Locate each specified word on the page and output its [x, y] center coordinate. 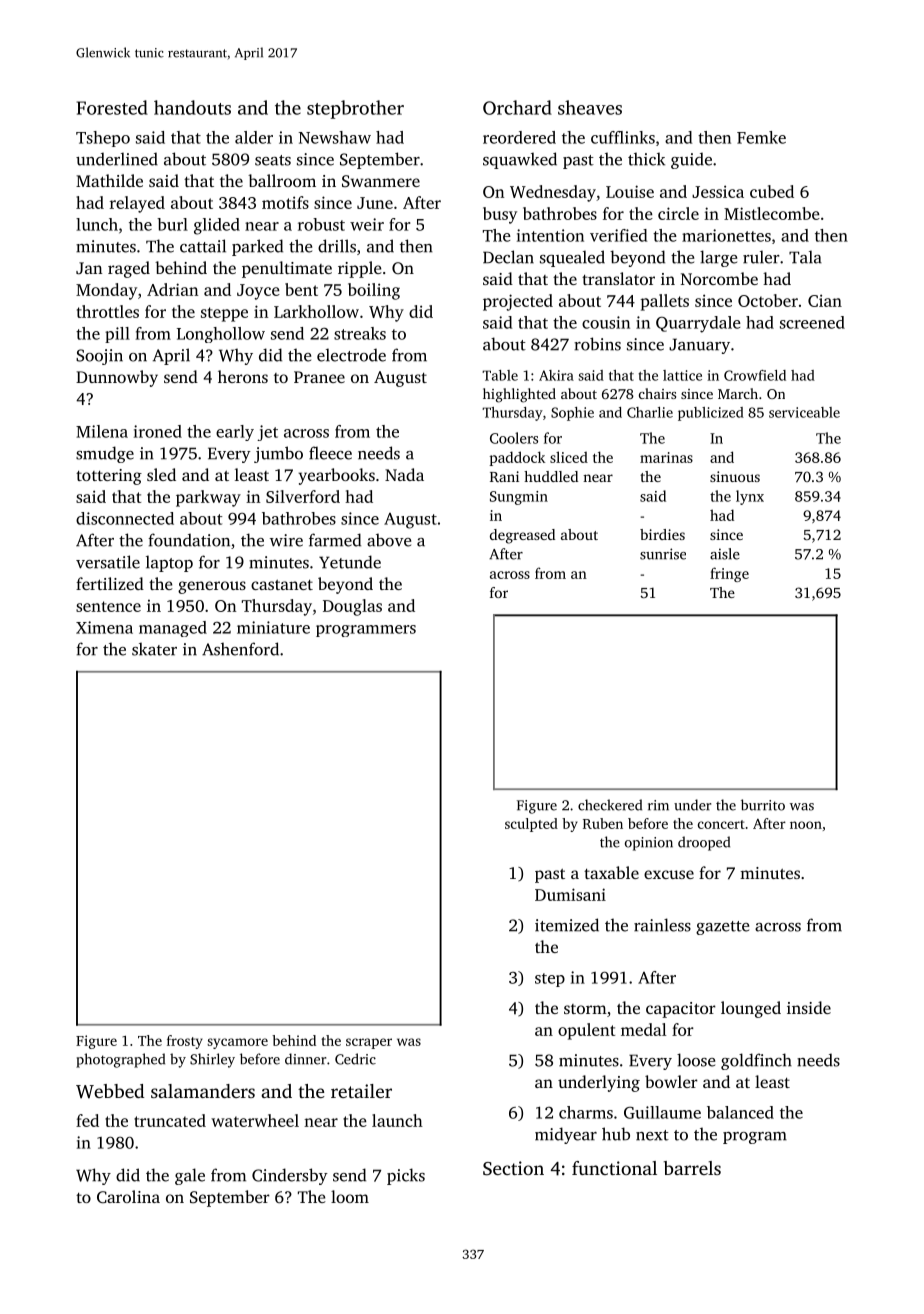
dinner [305, 1059]
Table [500, 375]
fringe [729, 574]
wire [286, 540]
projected [518, 302]
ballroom [282, 180]
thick [646, 159]
